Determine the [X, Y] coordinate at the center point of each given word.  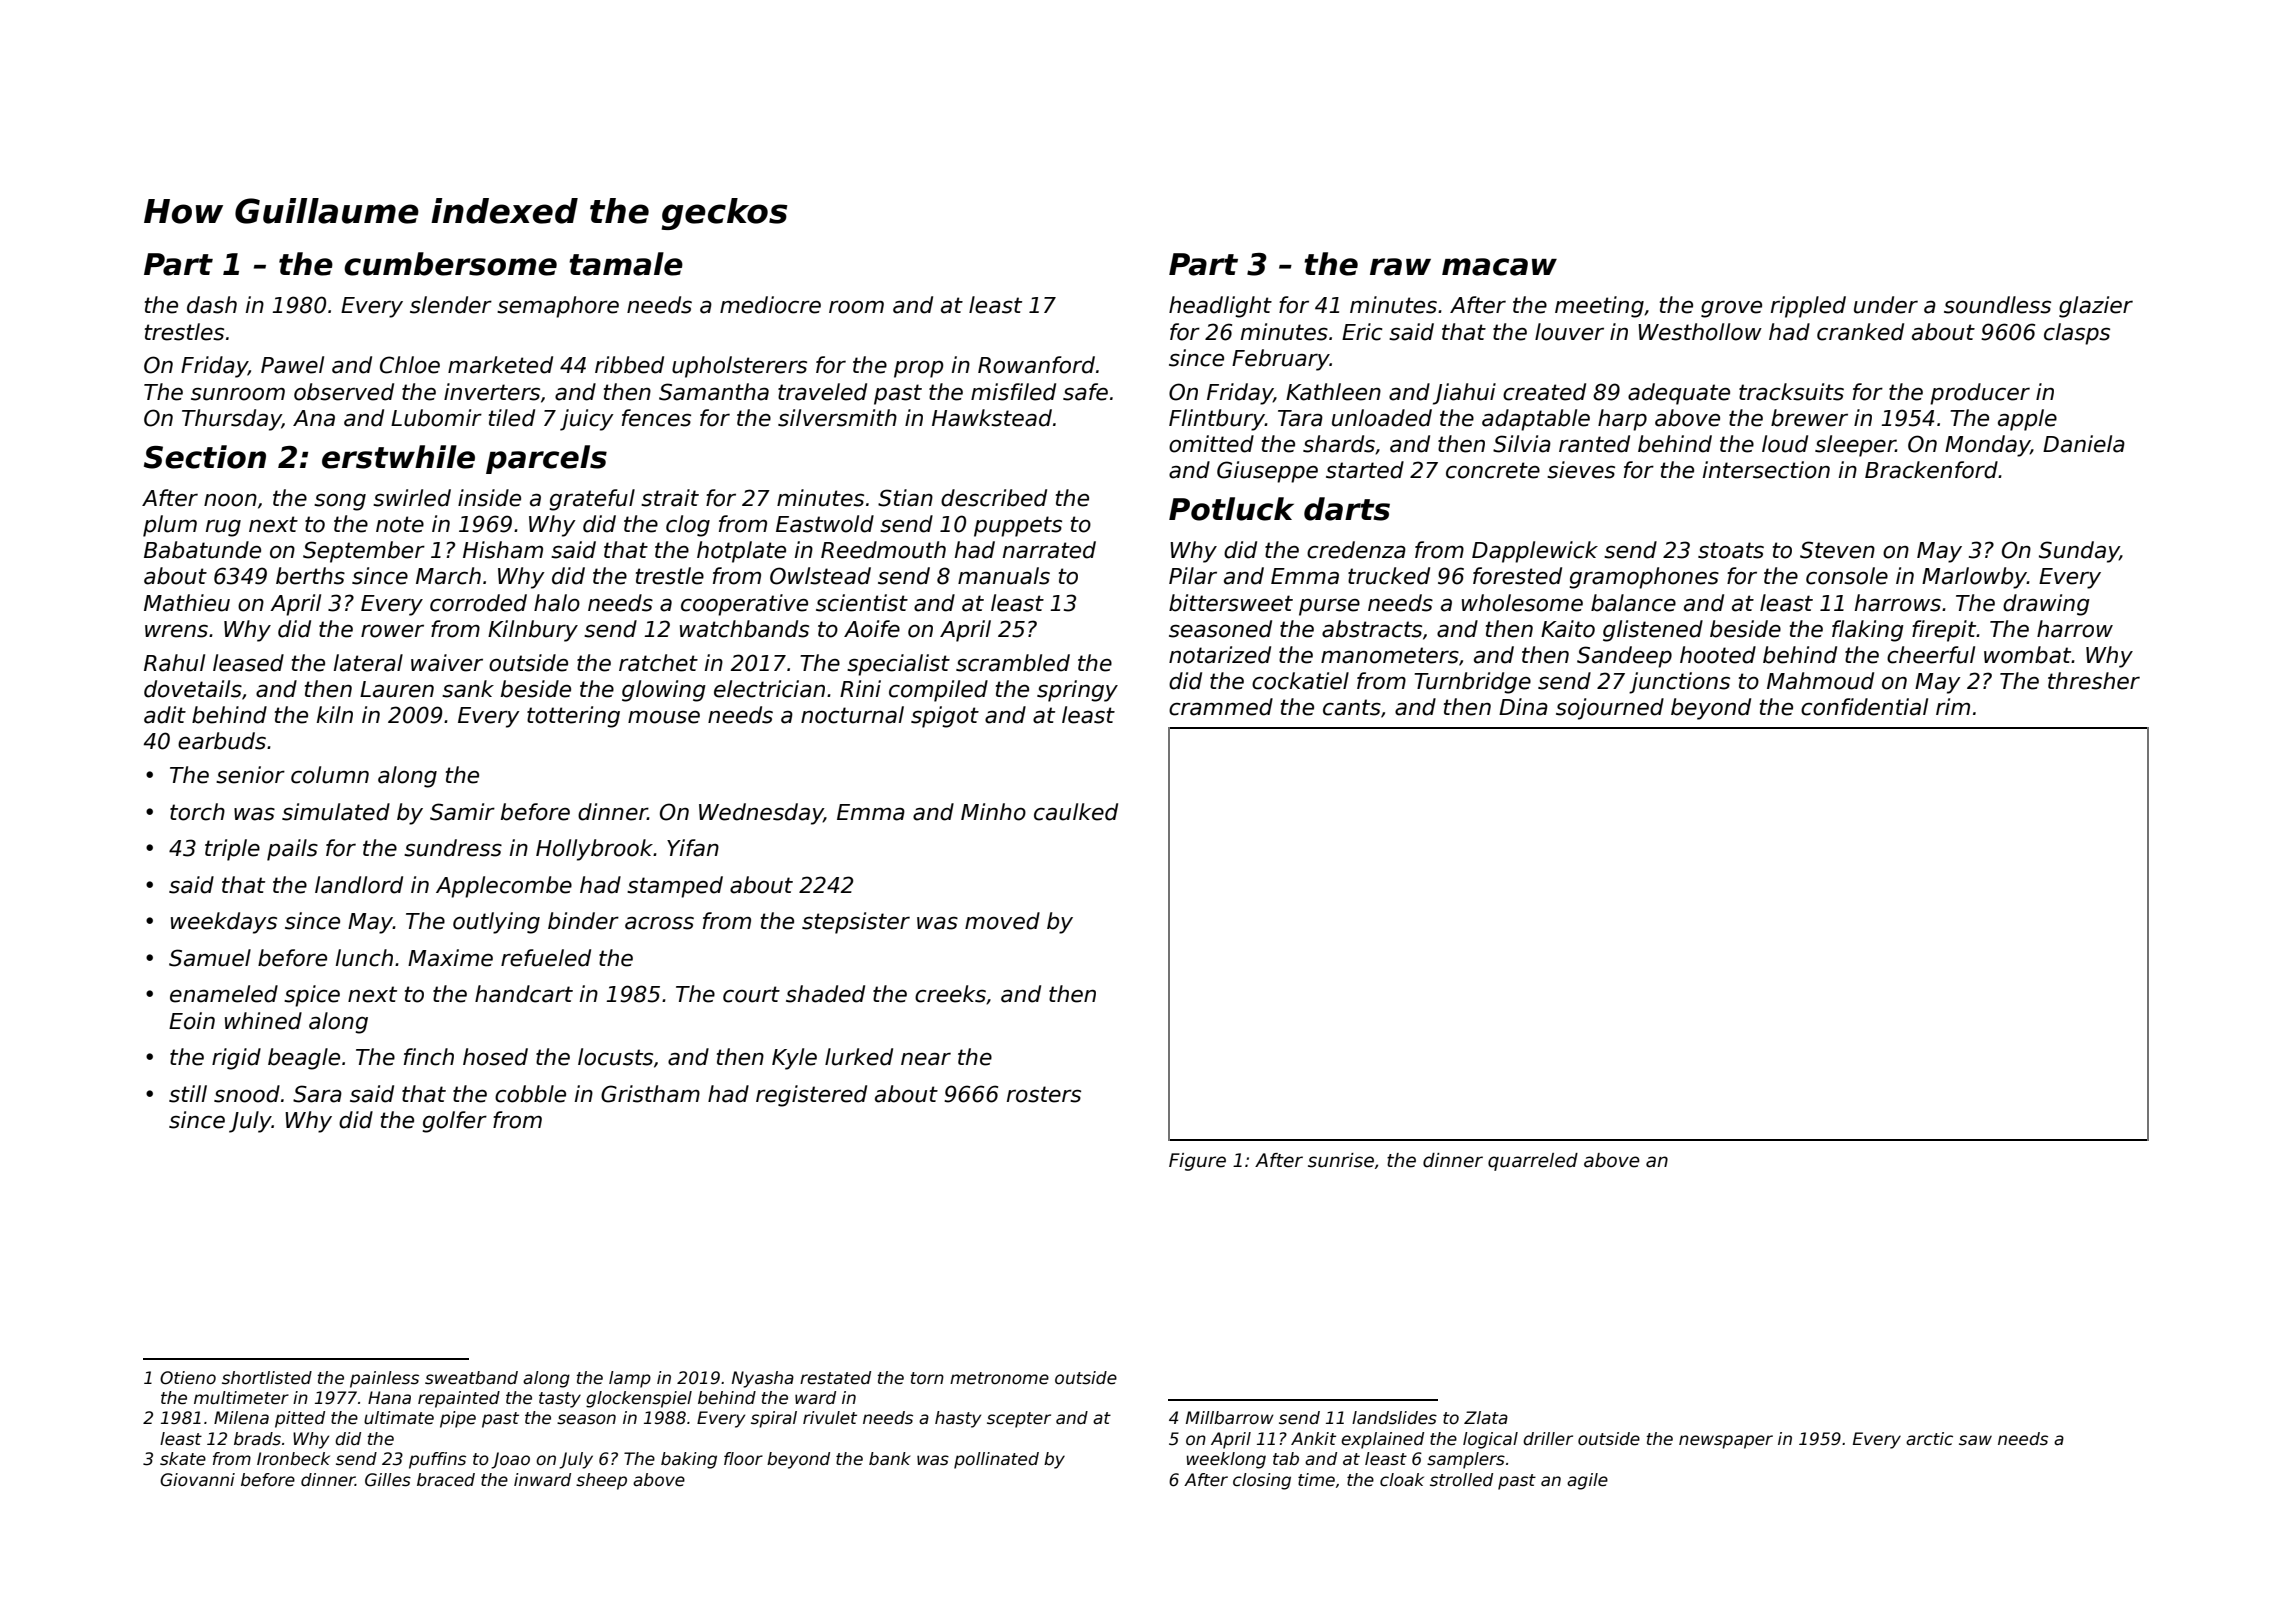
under [1886, 305]
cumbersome [450, 264]
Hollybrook [594, 850]
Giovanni [197, 1480]
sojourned [1610, 709]
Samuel [210, 958]
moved [1002, 921]
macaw [1499, 267]
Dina [1523, 707]
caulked [1076, 812]
